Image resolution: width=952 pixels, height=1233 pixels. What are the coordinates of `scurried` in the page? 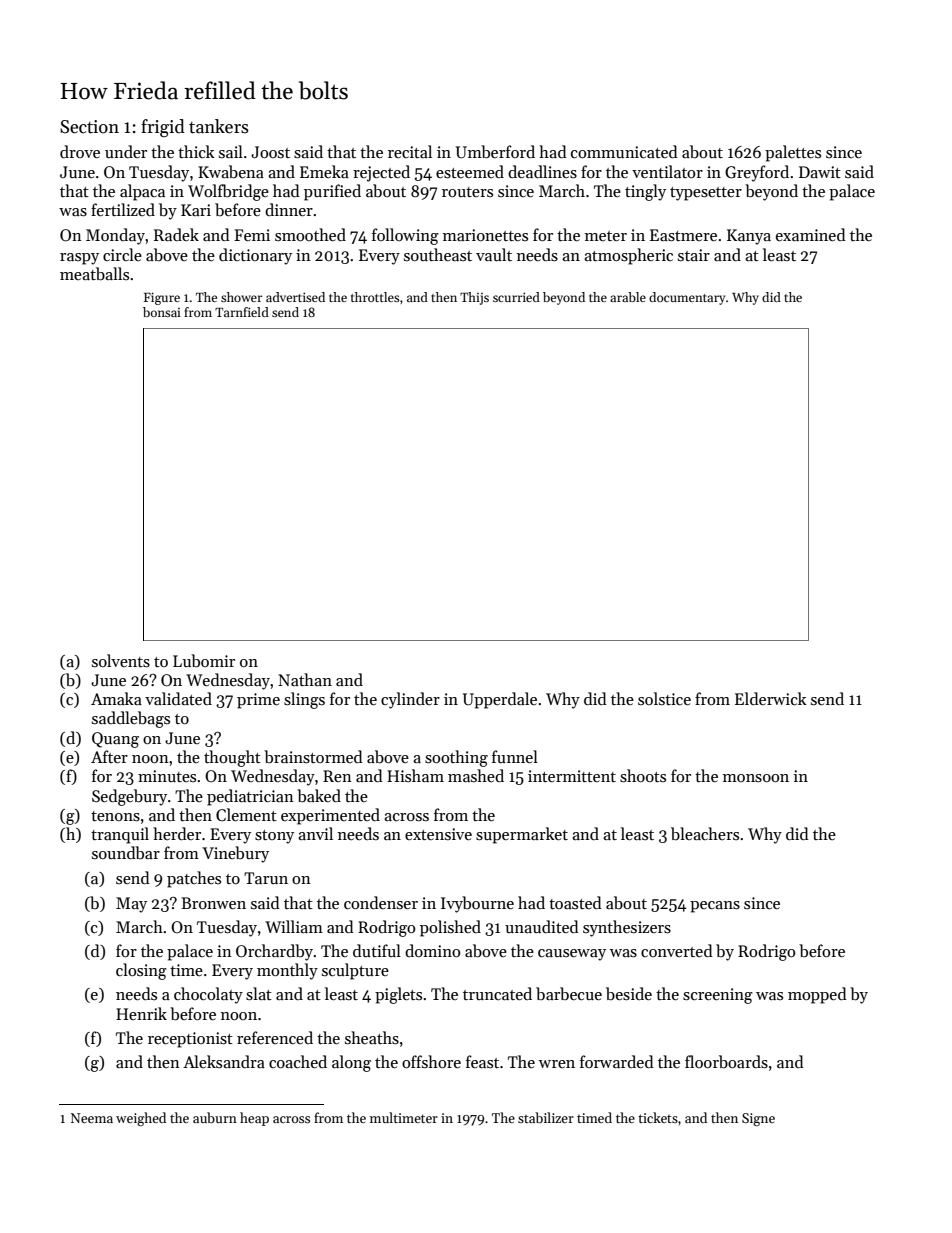 It's located at (516, 297).
